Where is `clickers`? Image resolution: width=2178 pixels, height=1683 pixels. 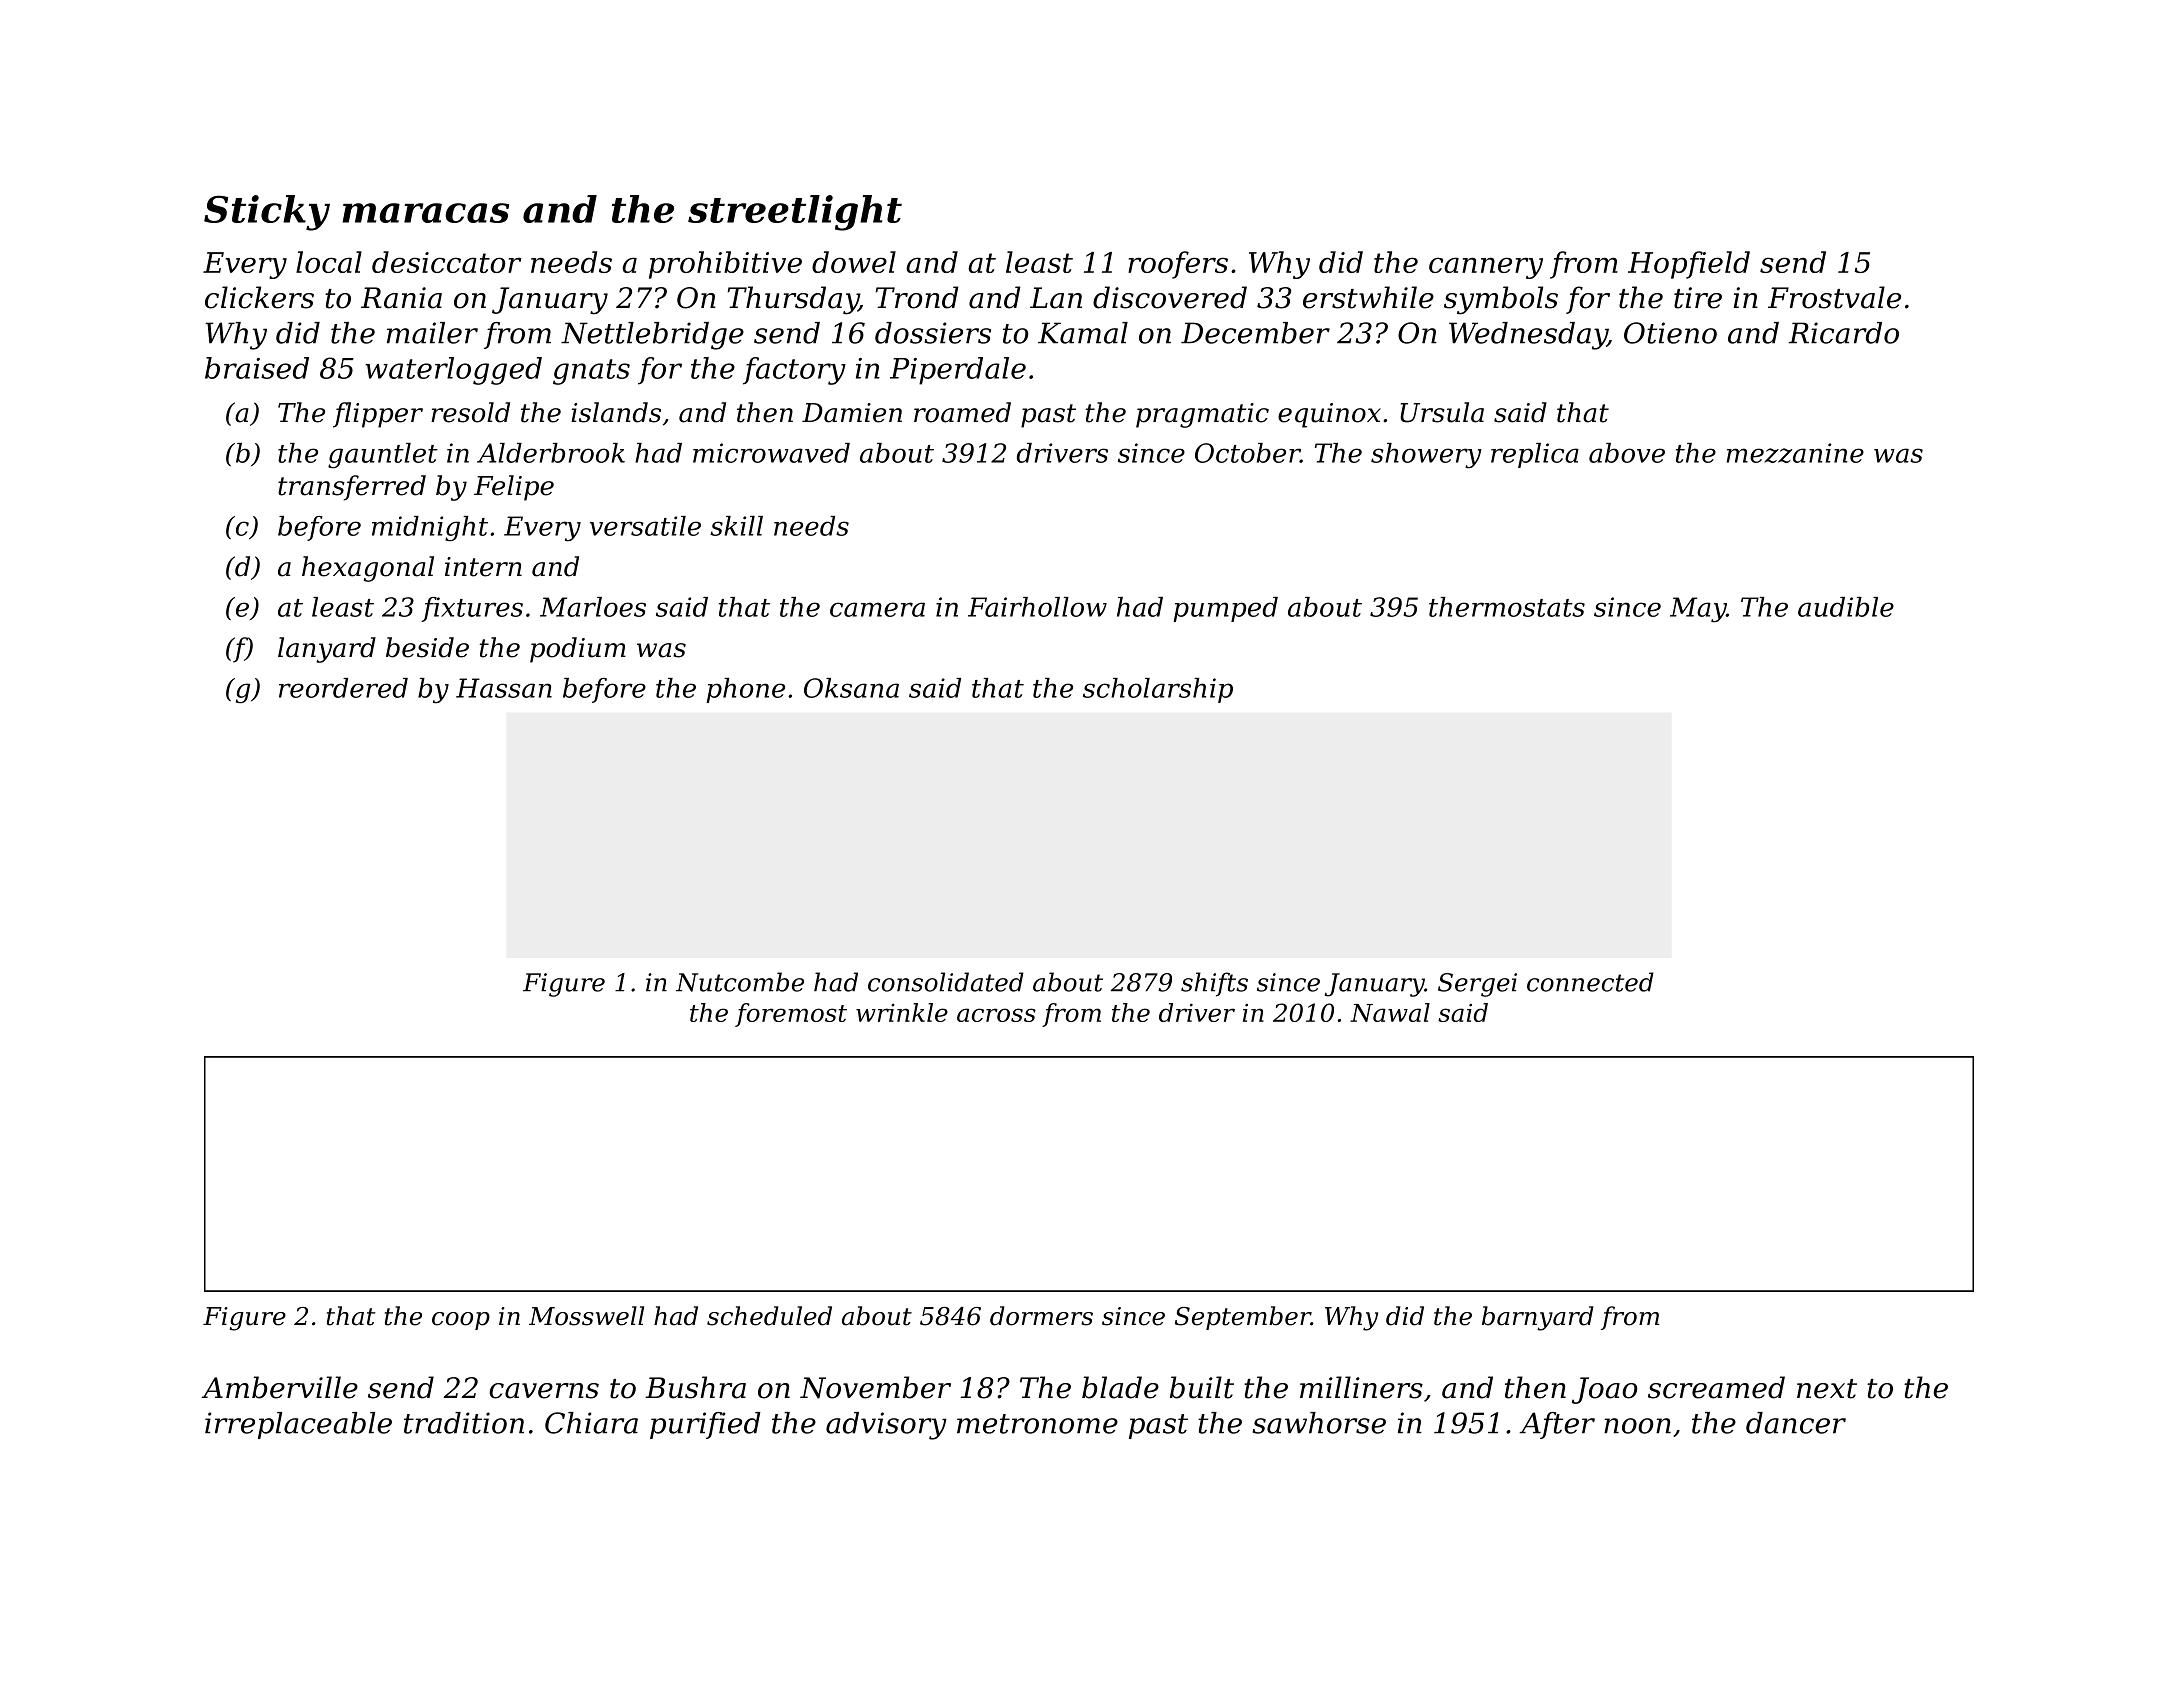
clickers is located at coordinates (259, 297).
